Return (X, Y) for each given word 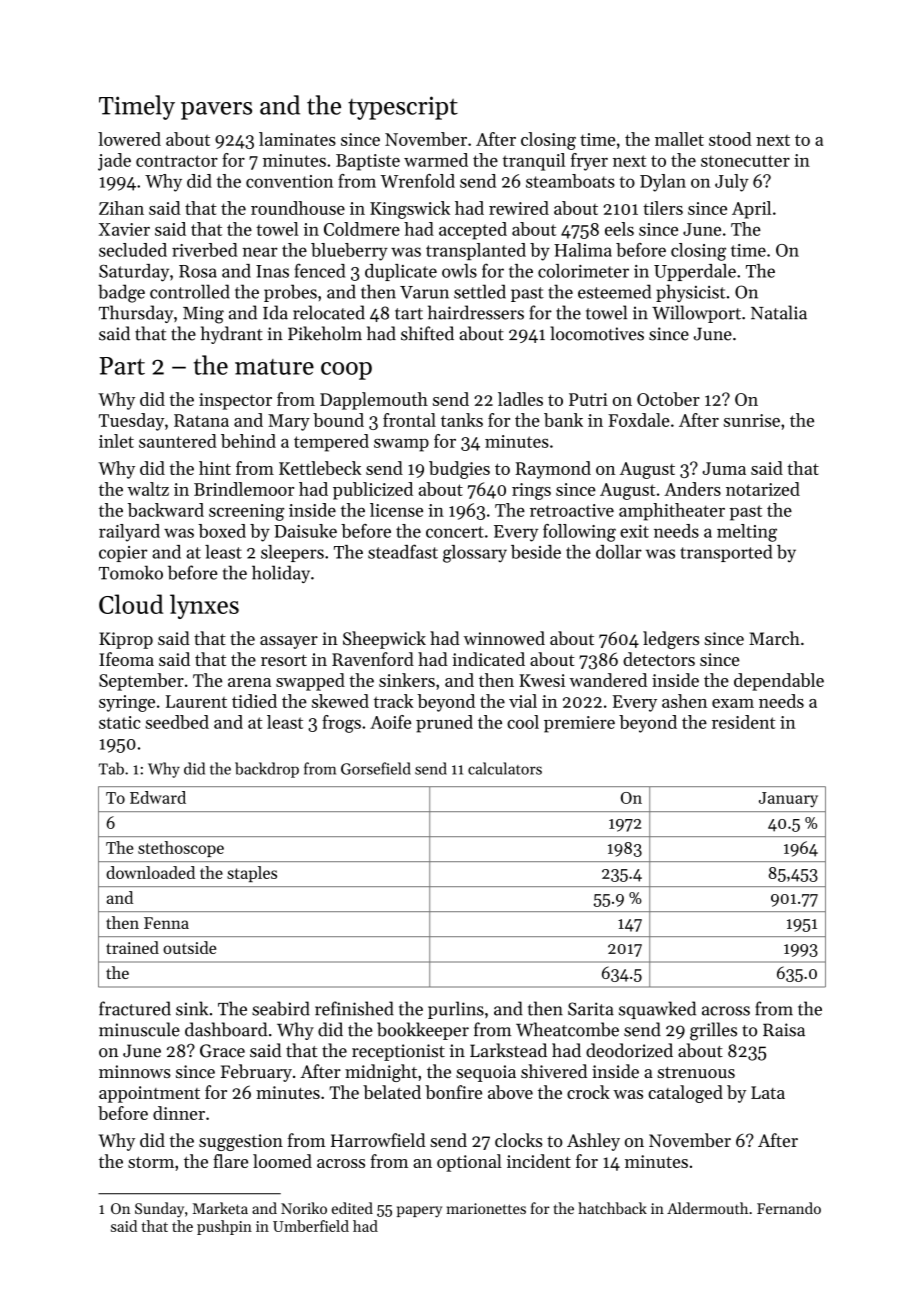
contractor (177, 161)
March (774, 638)
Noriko (304, 1208)
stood (730, 139)
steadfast (403, 551)
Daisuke (305, 531)
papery (419, 1212)
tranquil (534, 162)
